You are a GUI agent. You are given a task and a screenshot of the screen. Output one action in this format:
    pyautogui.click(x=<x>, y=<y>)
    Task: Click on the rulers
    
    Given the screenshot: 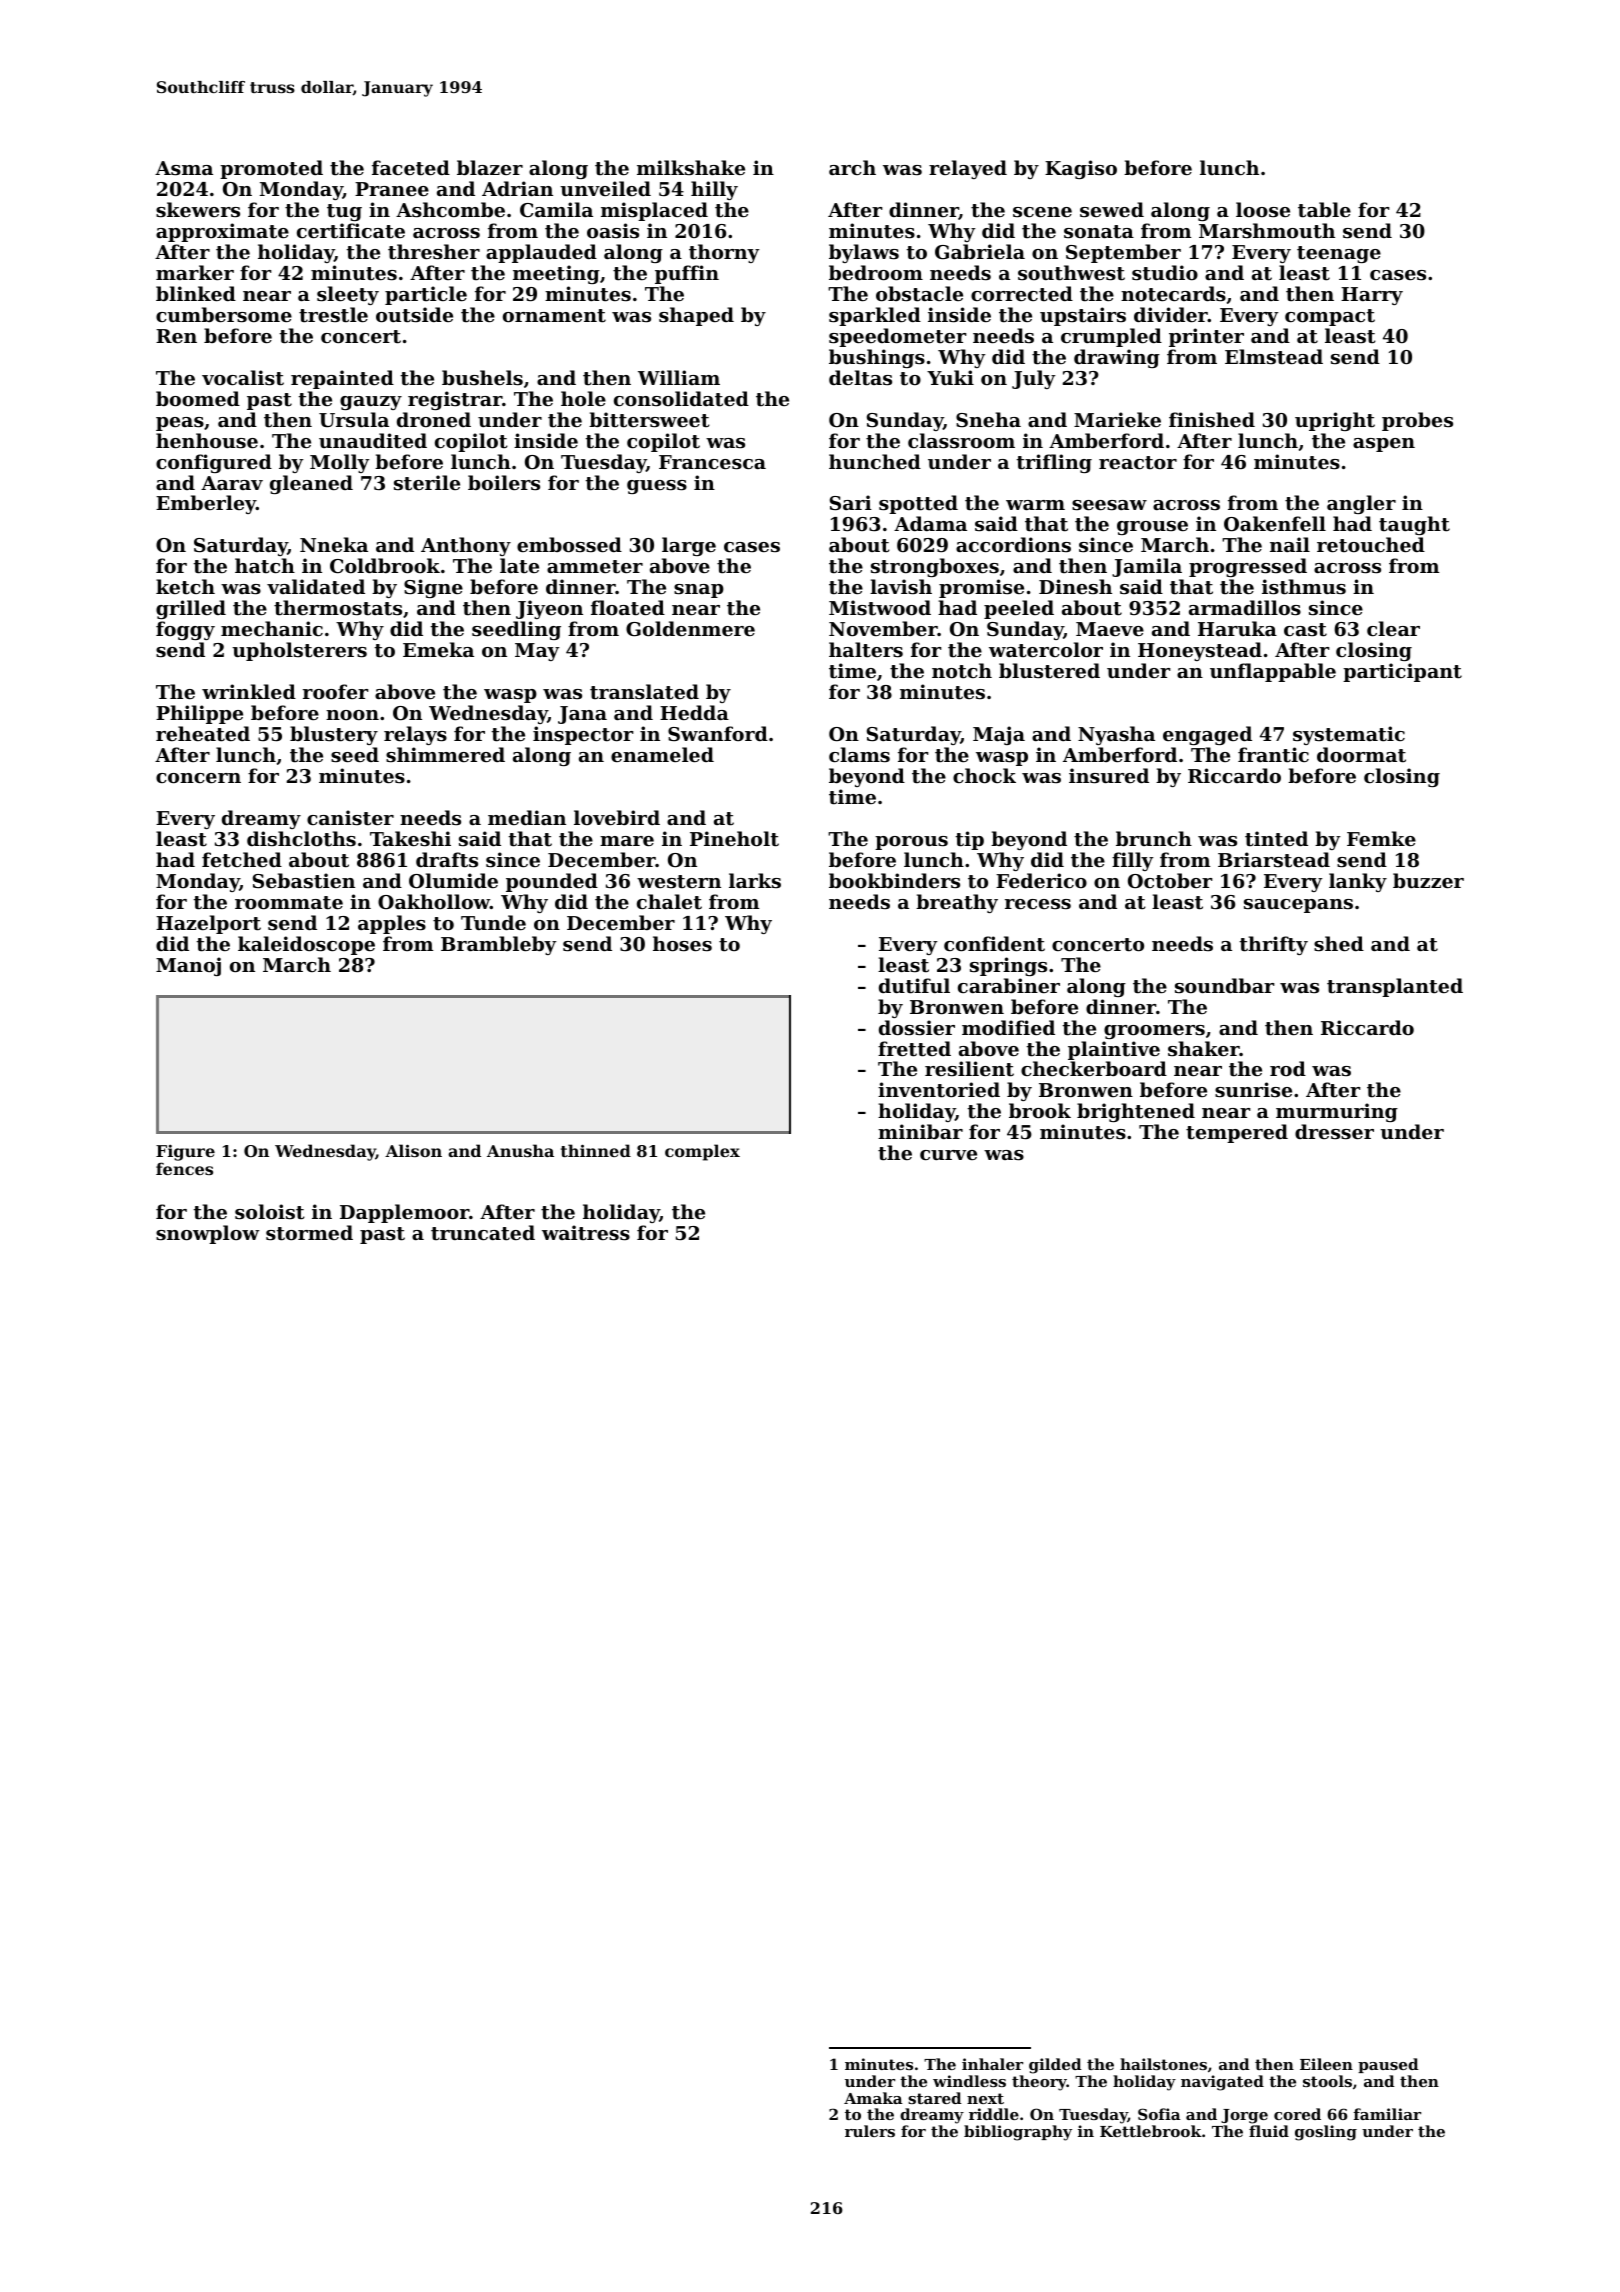 What is the action you would take?
    pyautogui.click(x=870, y=2131)
